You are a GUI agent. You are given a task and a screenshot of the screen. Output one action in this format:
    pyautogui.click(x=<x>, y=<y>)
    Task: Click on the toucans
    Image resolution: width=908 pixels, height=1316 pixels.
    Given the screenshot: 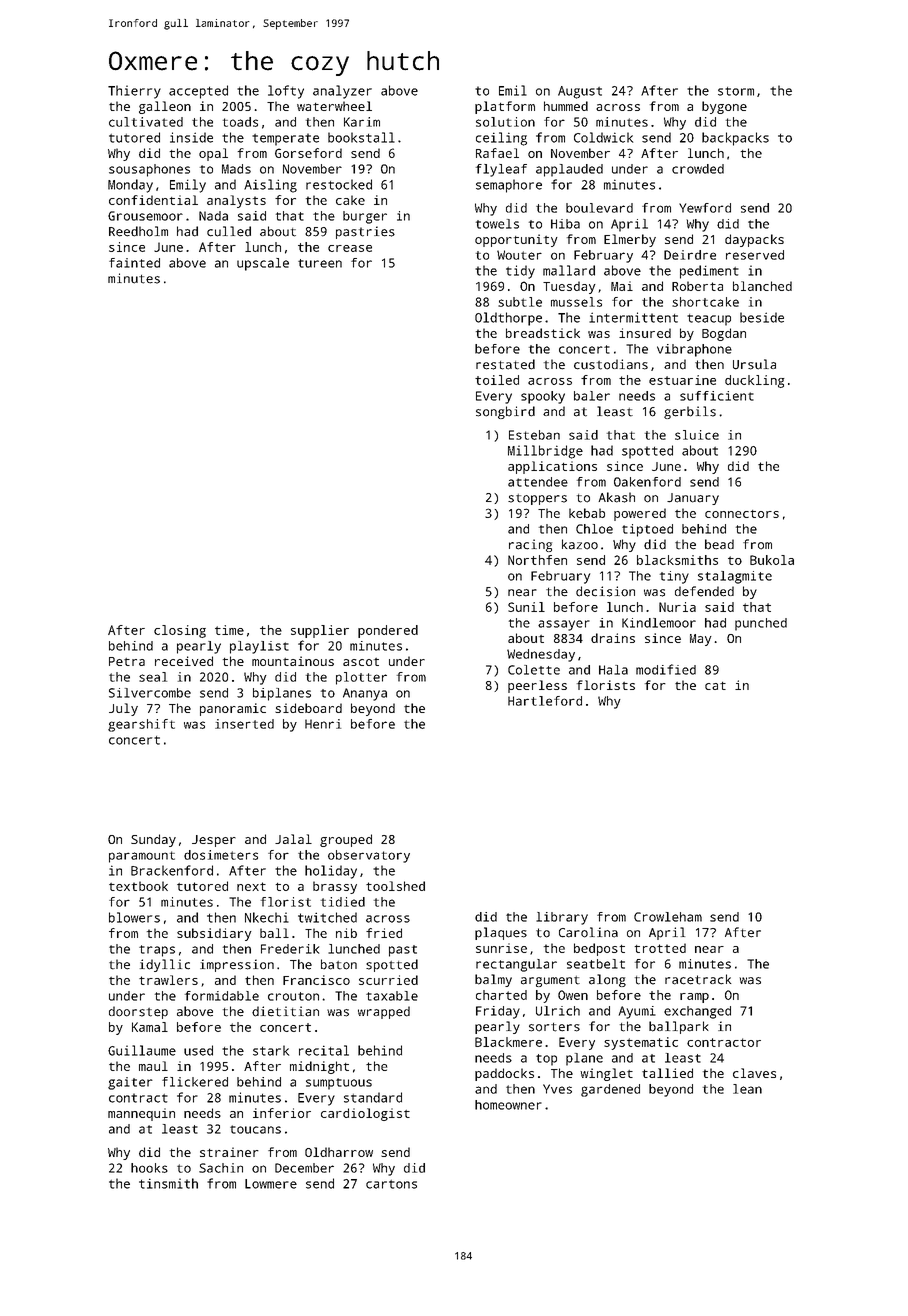 What is the action you would take?
    pyautogui.click(x=255, y=1129)
